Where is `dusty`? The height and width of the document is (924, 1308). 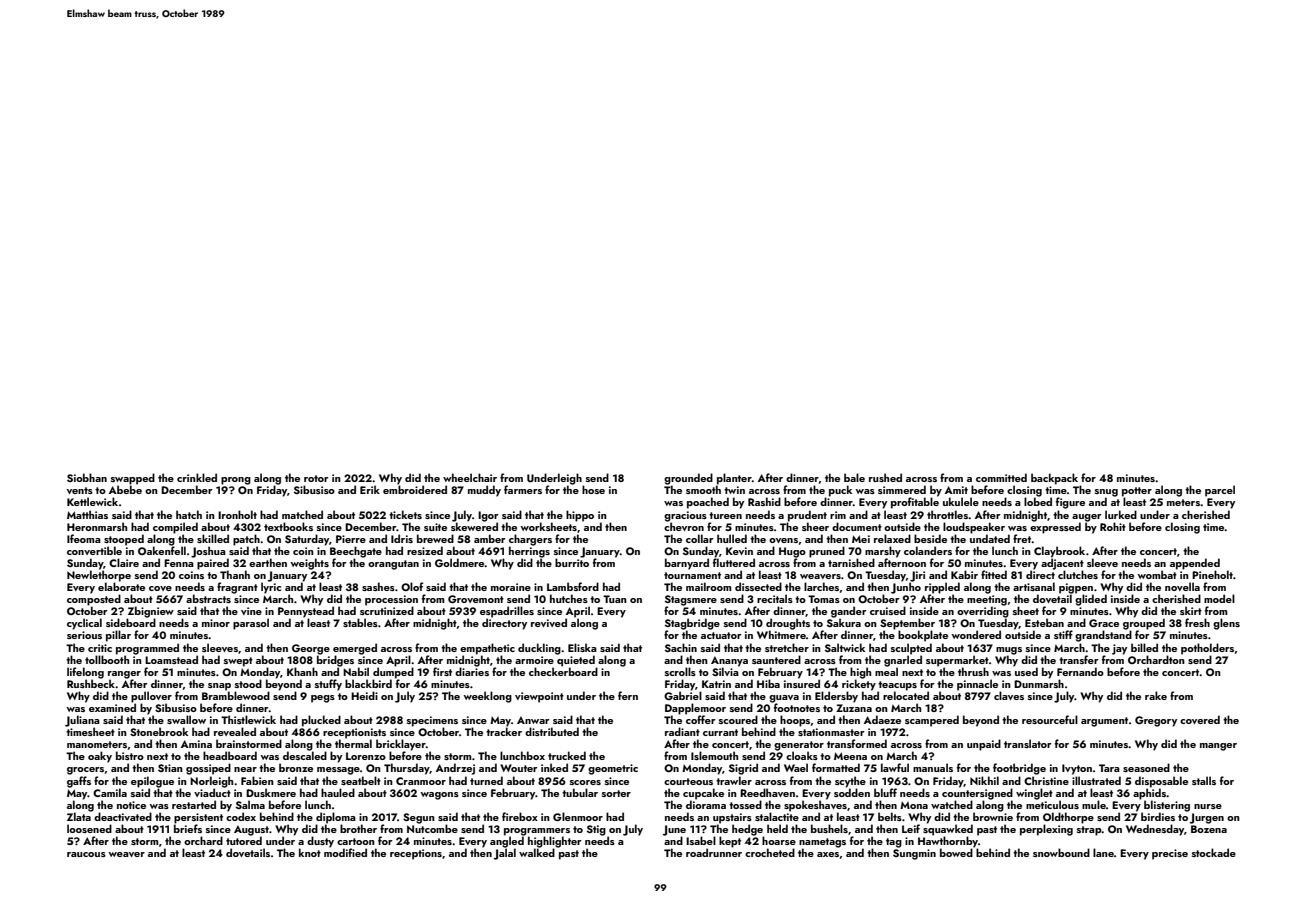 dusty is located at coordinates (320, 842).
